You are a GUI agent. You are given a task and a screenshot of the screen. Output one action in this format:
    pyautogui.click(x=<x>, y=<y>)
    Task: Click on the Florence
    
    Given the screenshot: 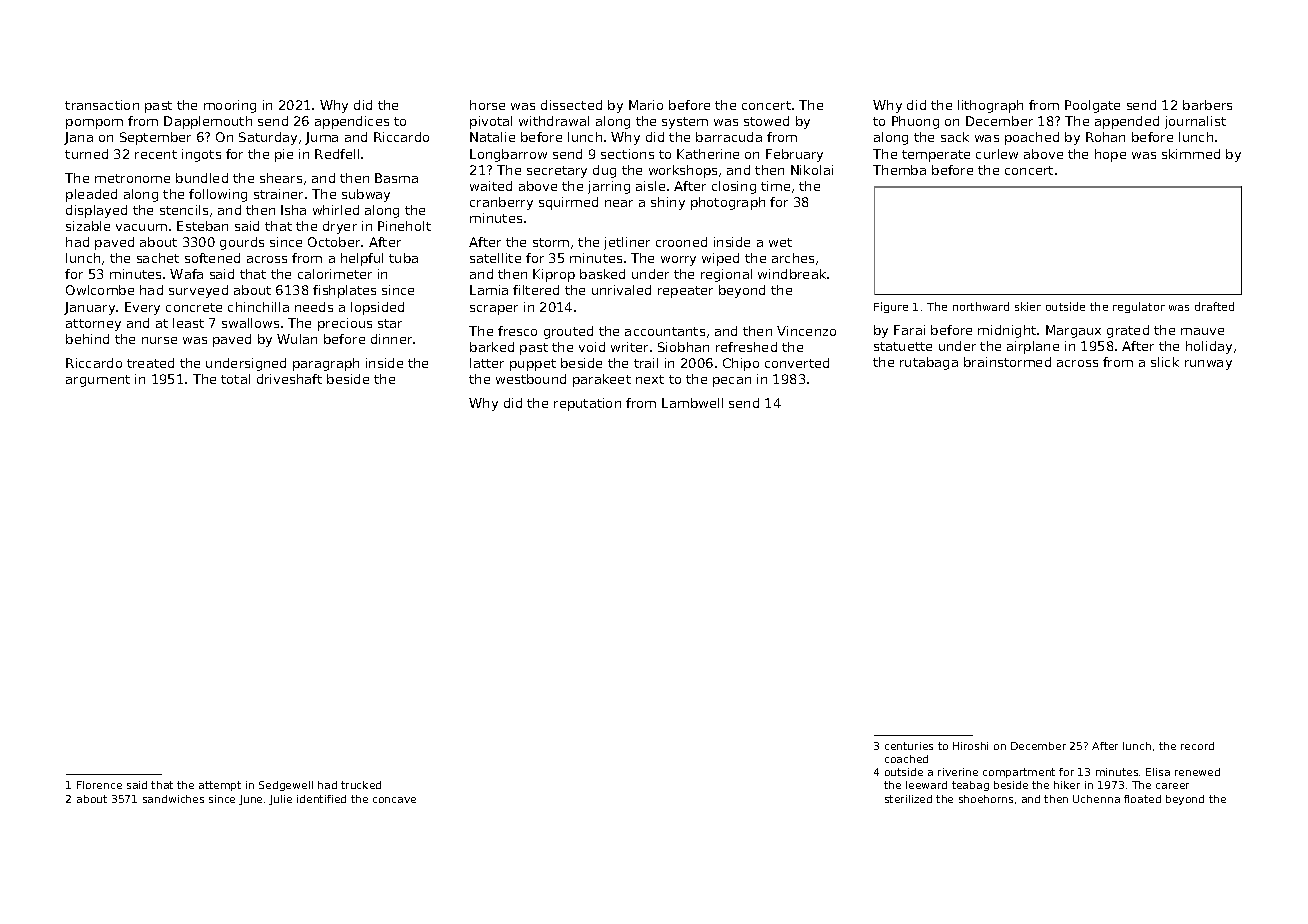 What is the action you would take?
    pyautogui.click(x=99, y=785)
